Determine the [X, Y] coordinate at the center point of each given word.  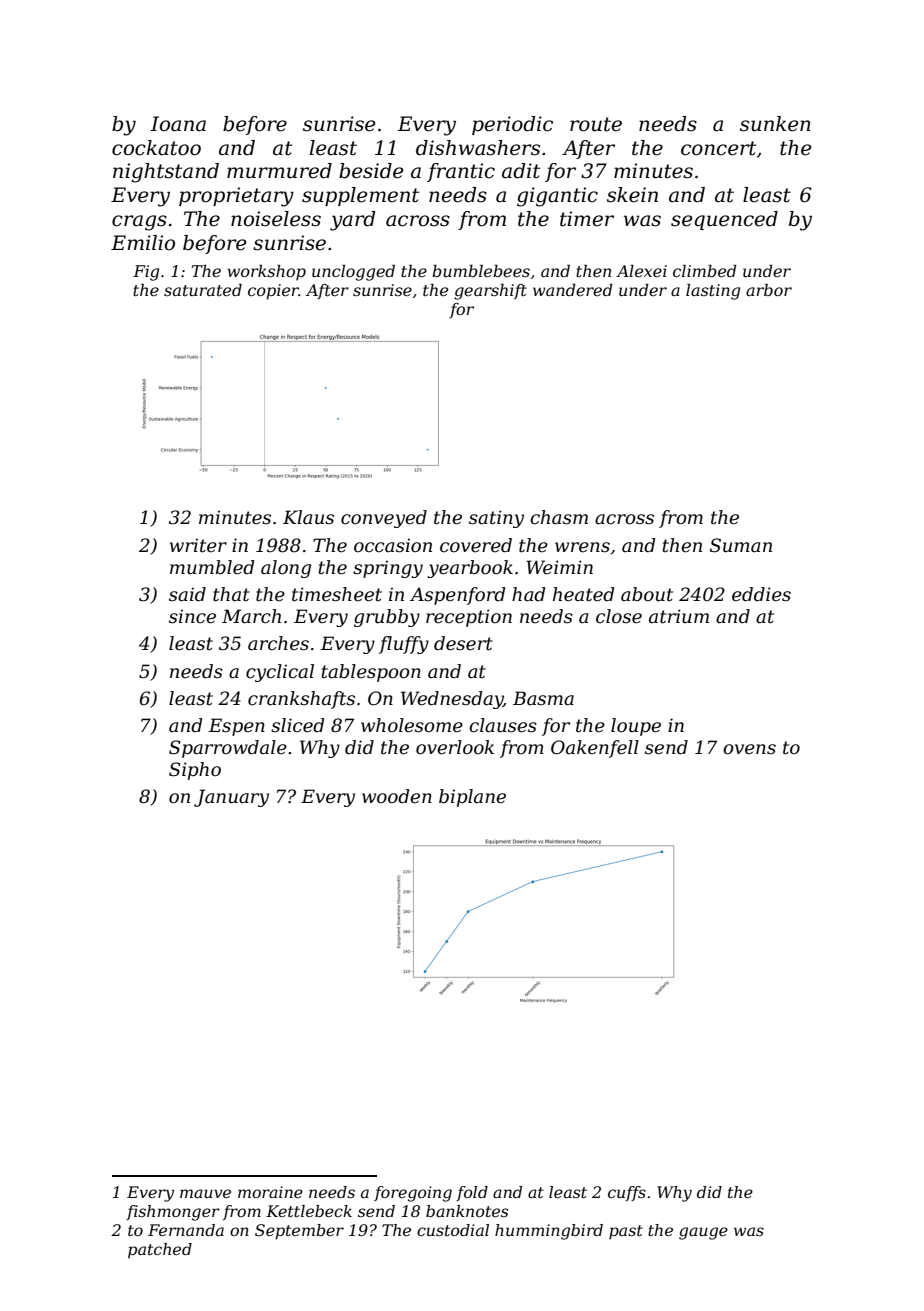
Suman [741, 545]
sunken [775, 124]
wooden [397, 796]
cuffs [627, 1193]
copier [273, 292]
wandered [573, 290]
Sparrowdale [228, 749]
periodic [512, 125]
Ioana [178, 124]
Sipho [195, 771]
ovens [749, 749]
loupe [636, 727]
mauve [205, 1193]
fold [472, 1193]
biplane [472, 798]
